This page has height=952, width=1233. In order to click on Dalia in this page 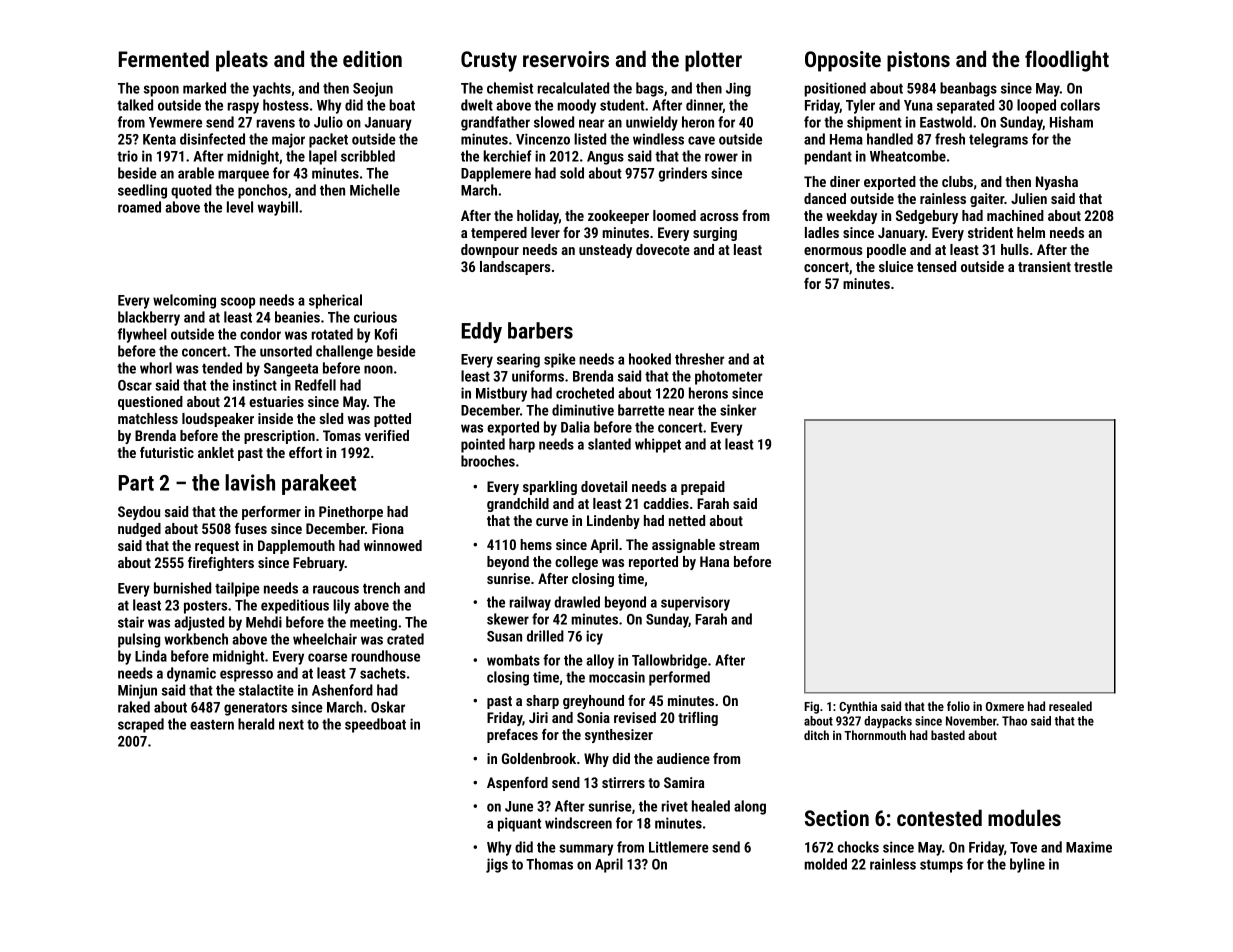, I will do `click(575, 427)`.
